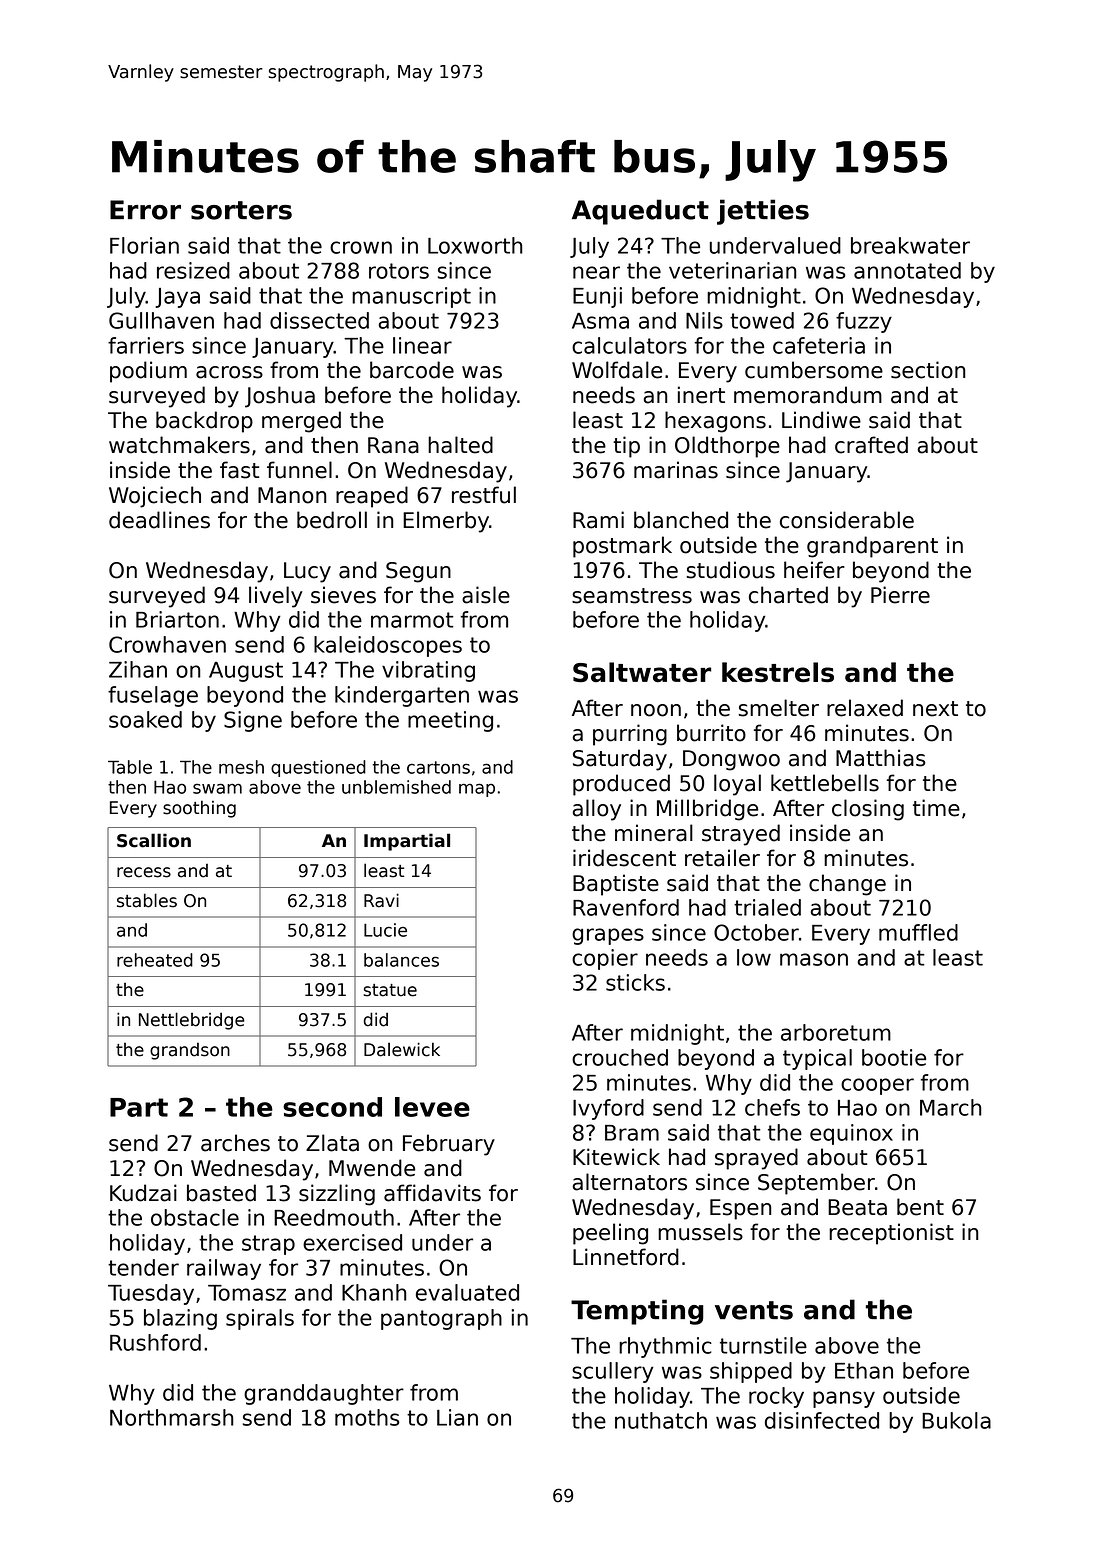 This document has width=1104, height=1561. I want to click on grandson, so click(190, 1051).
